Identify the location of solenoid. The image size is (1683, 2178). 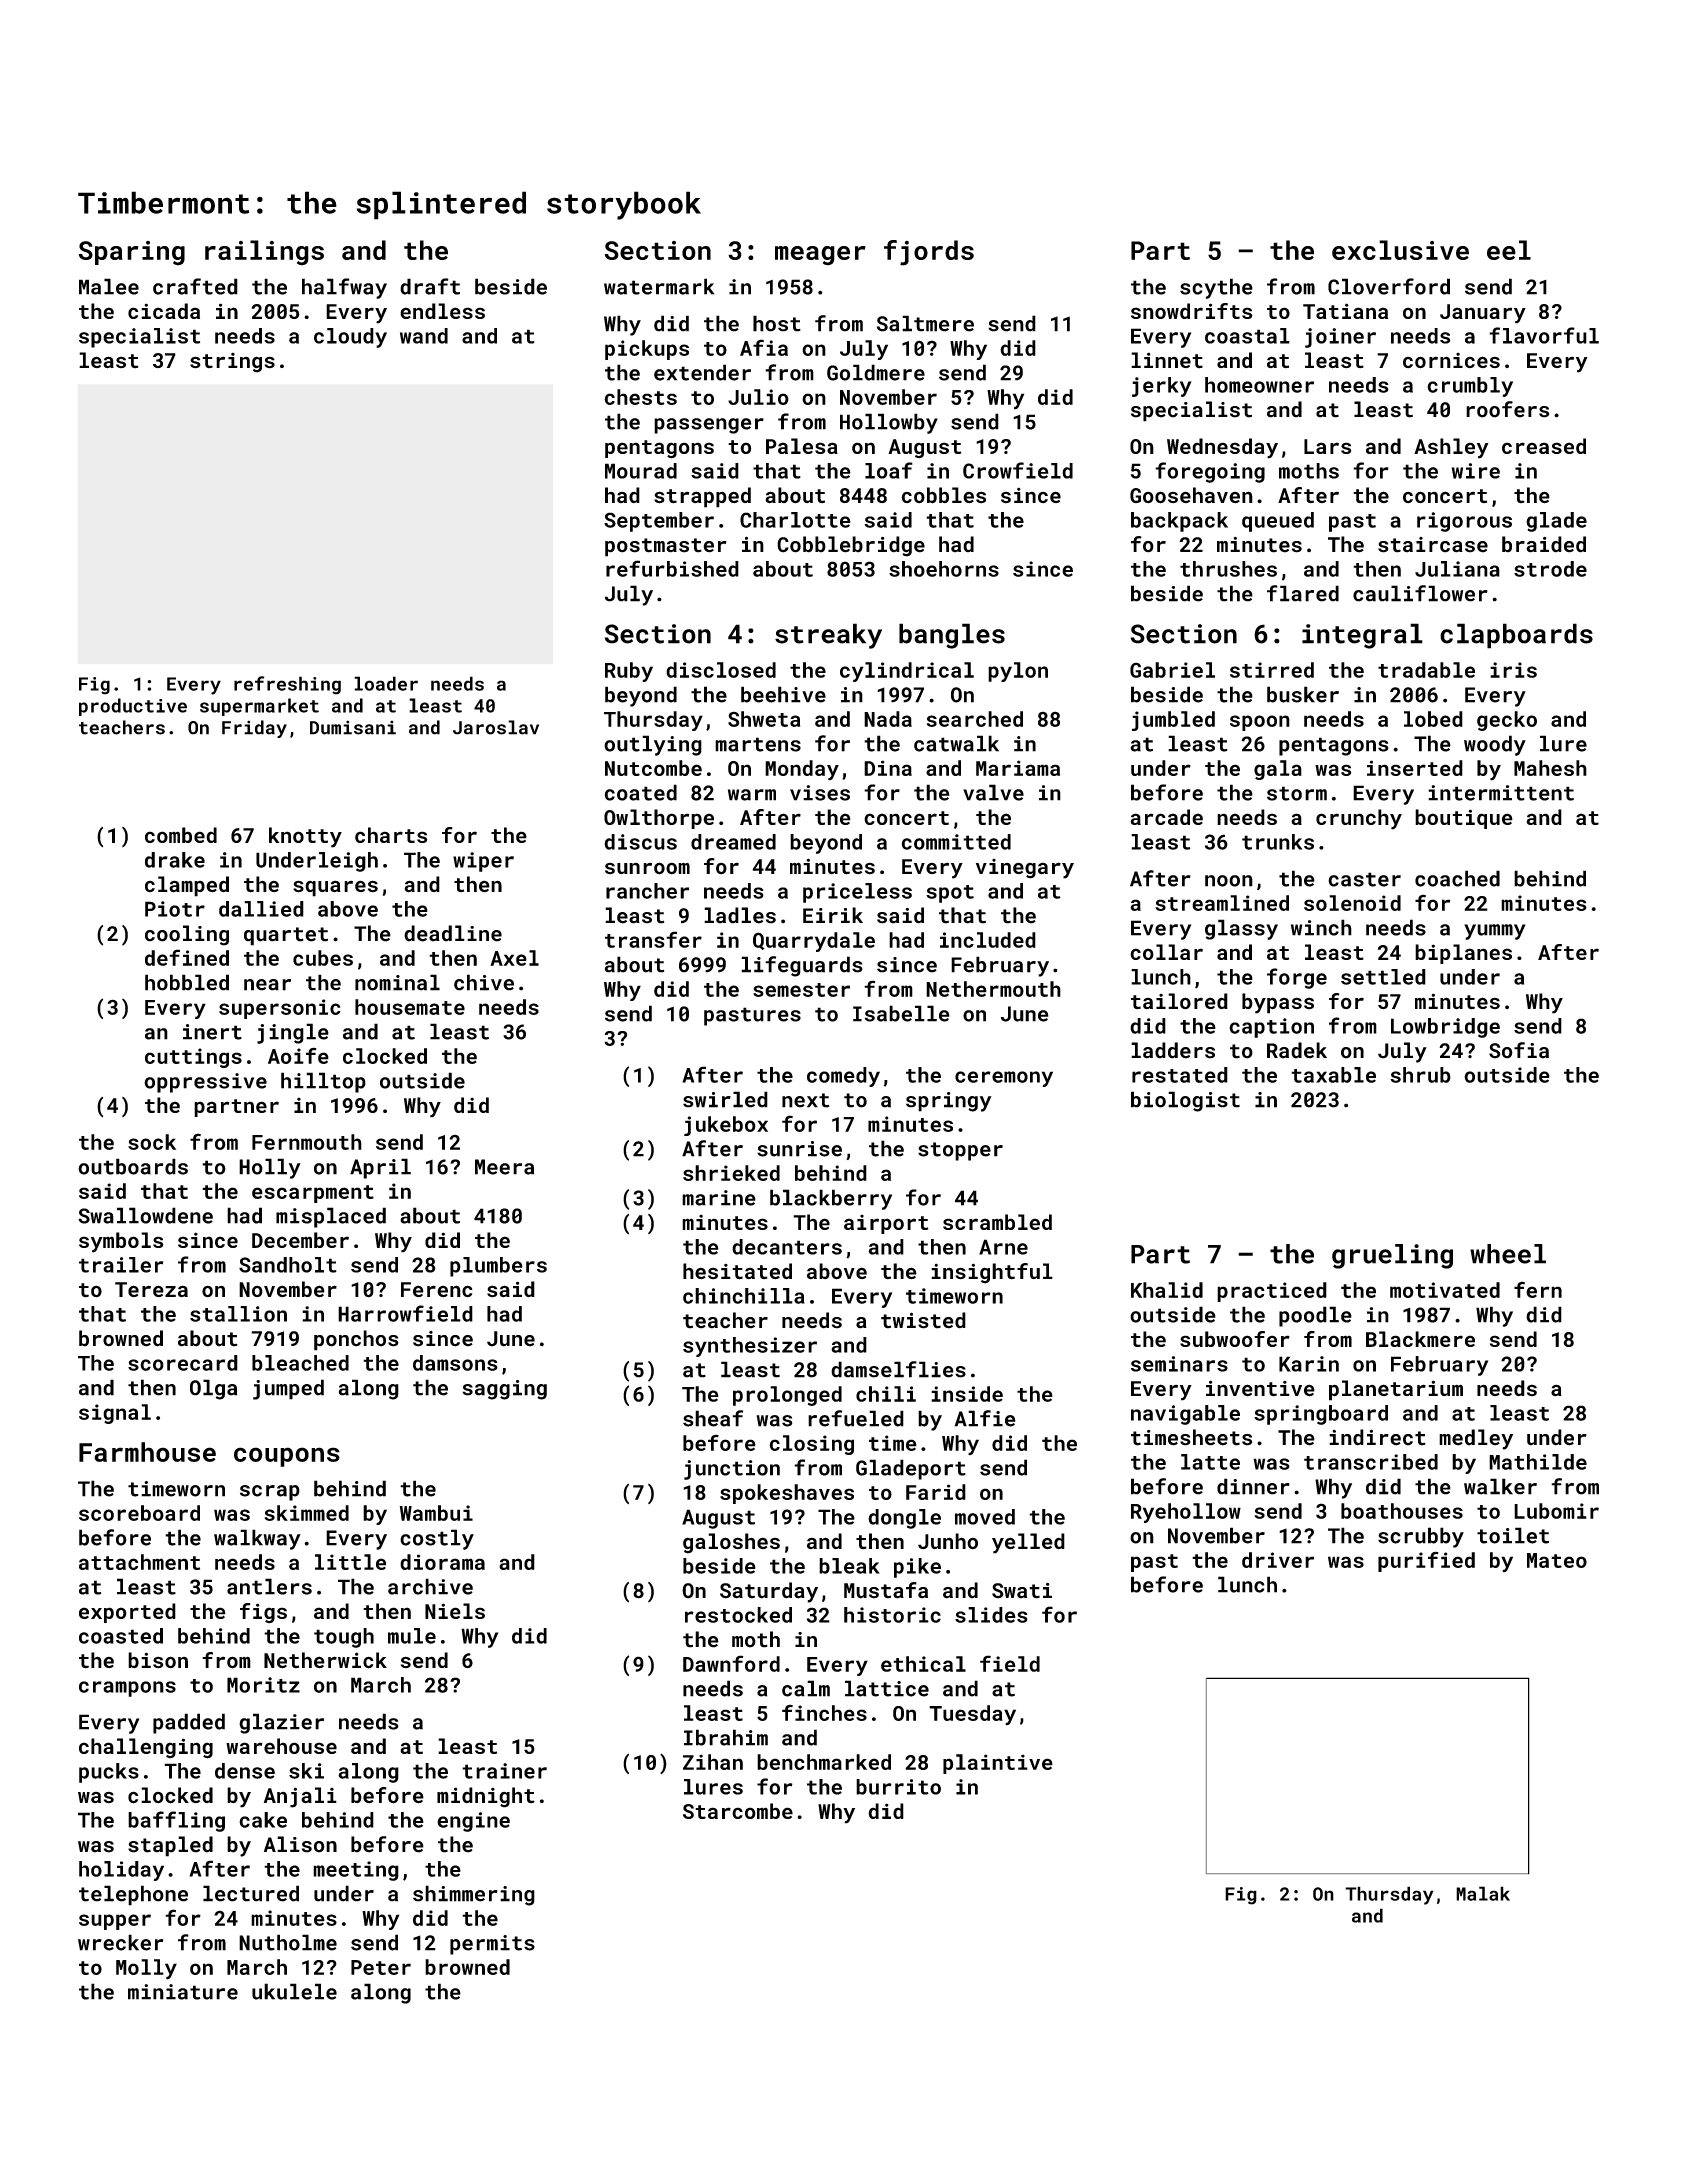
(1352, 903).
